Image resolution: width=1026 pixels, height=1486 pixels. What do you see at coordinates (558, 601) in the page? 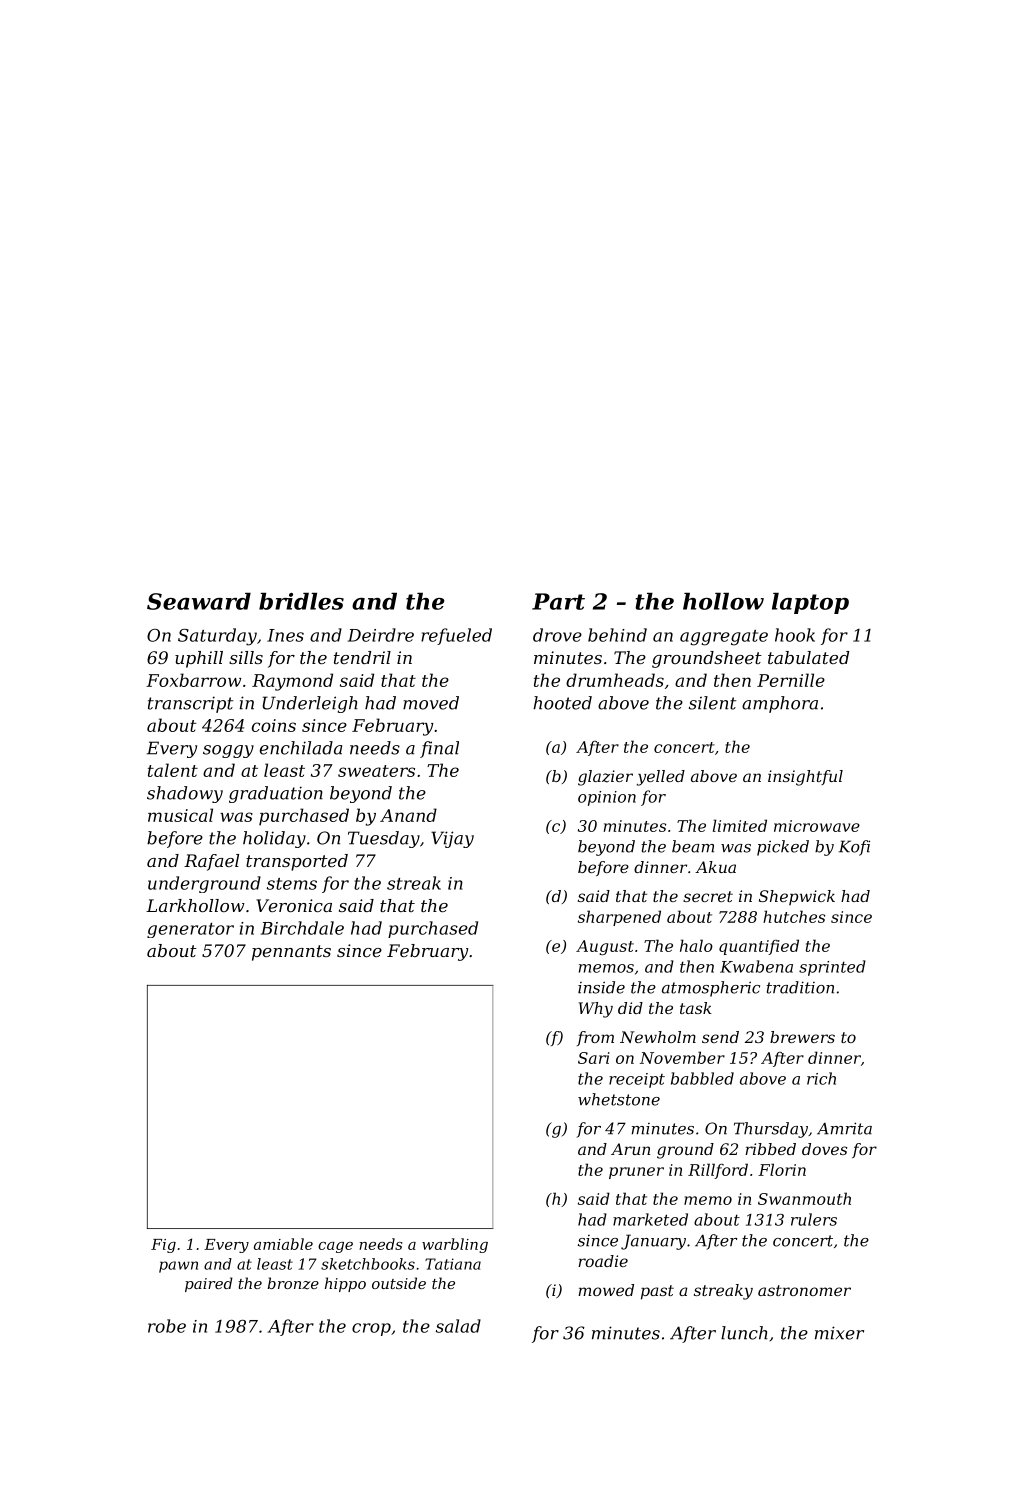
I see `Part` at bounding box center [558, 601].
